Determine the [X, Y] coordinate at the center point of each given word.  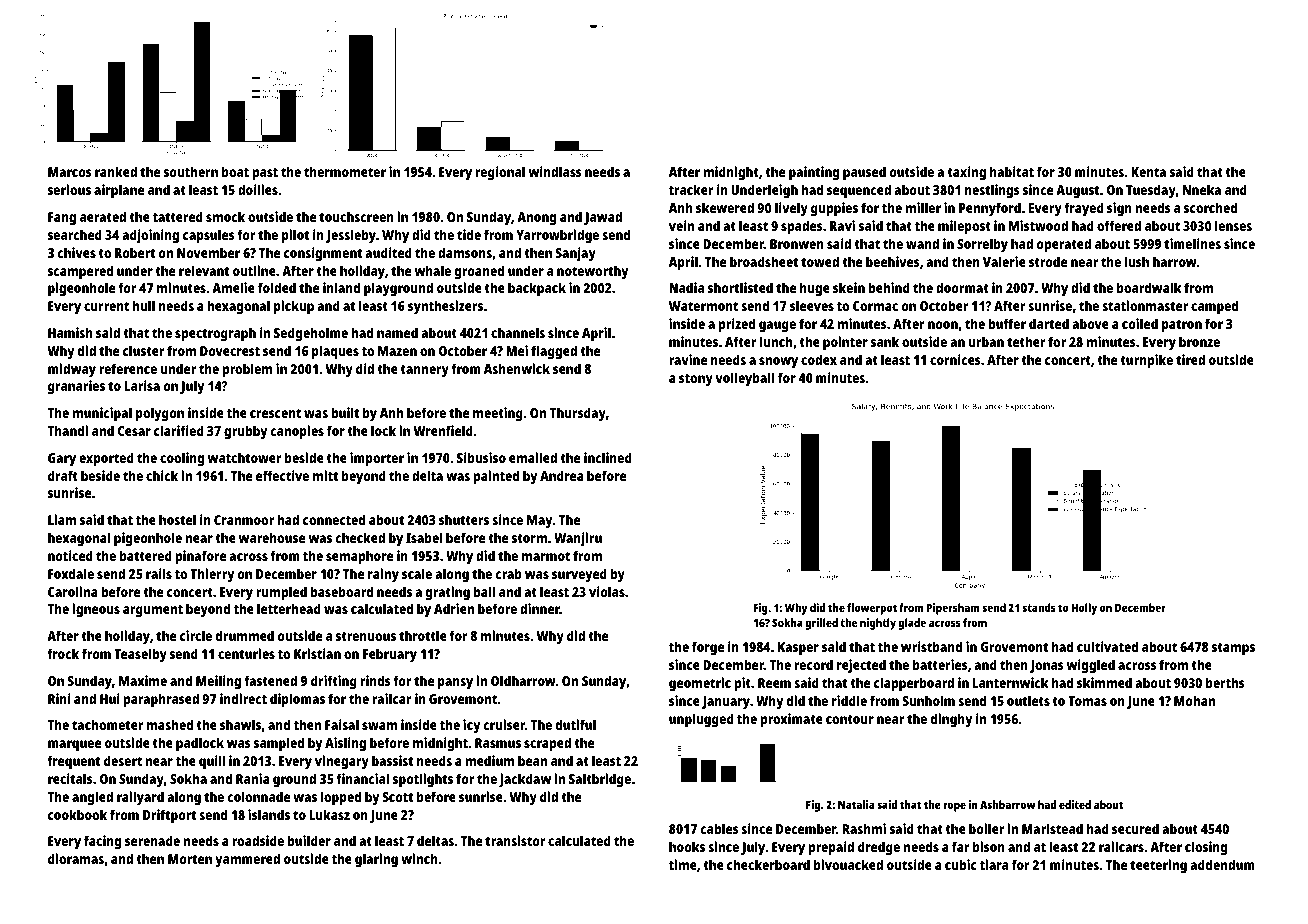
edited [1075, 804]
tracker [691, 189]
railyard [140, 798]
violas [607, 591]
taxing [966, 173]
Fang [62, 219]
